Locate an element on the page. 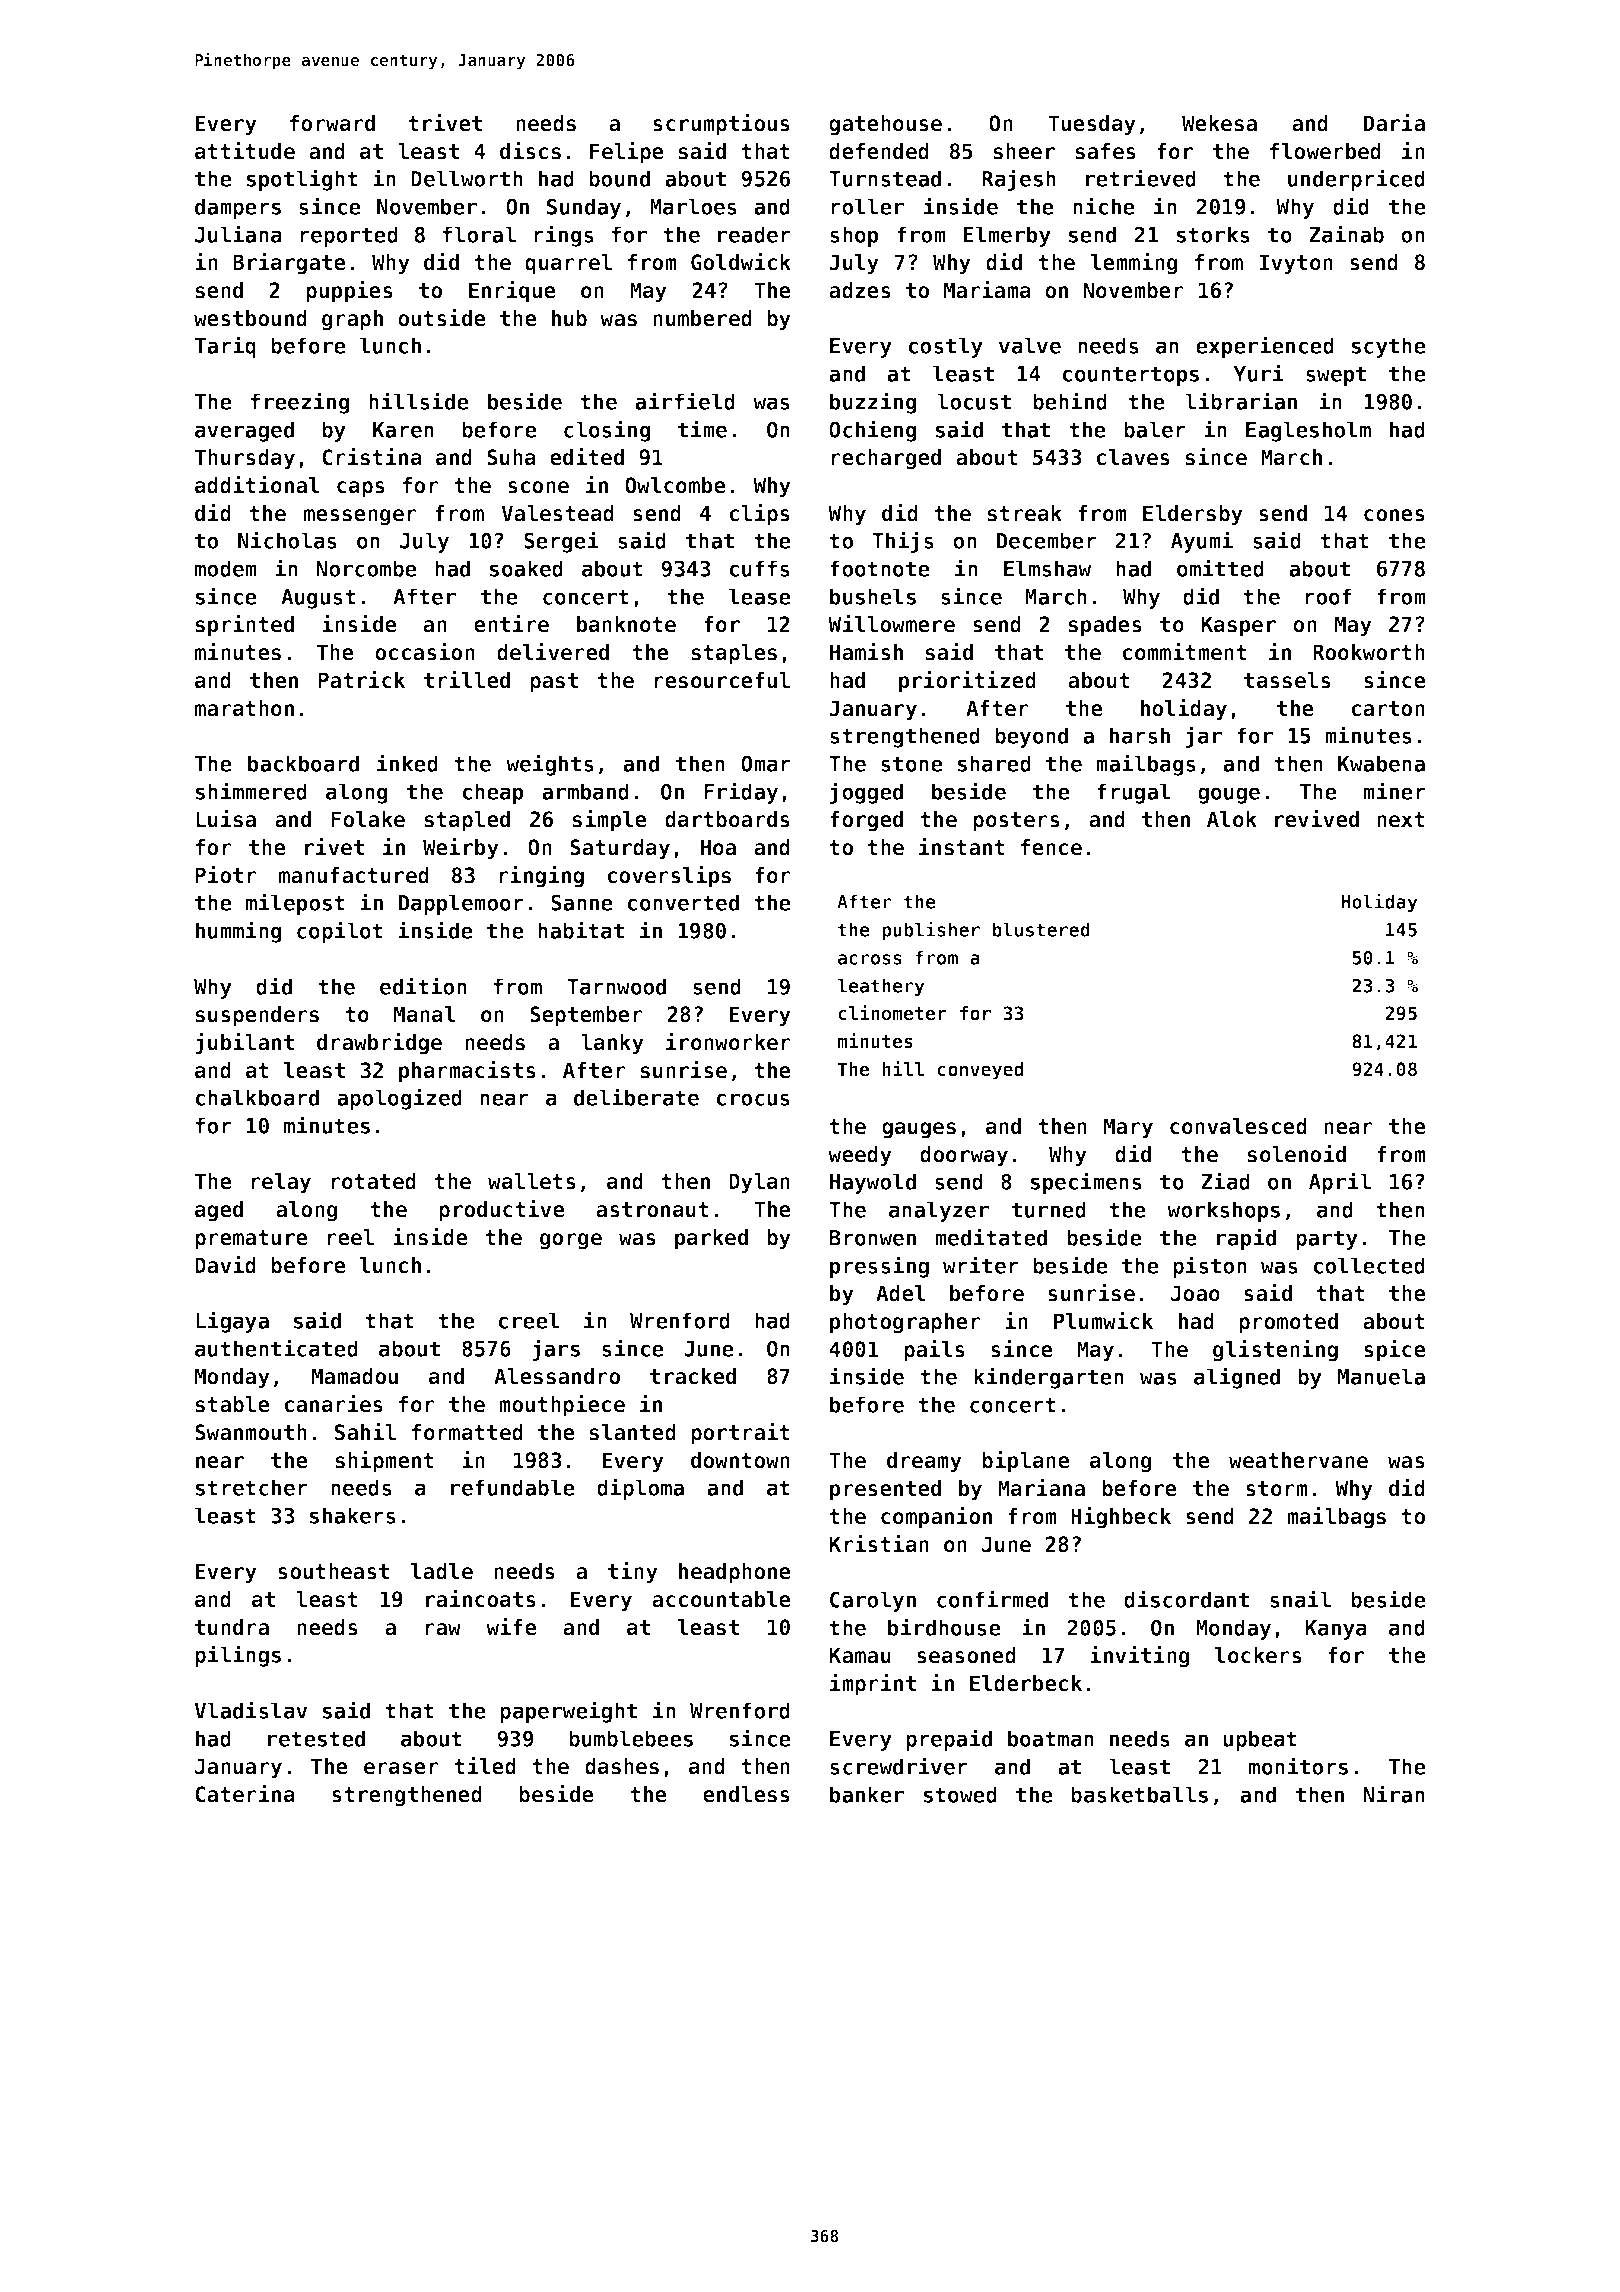  Yuri is located at coordinates (1258, 373).
